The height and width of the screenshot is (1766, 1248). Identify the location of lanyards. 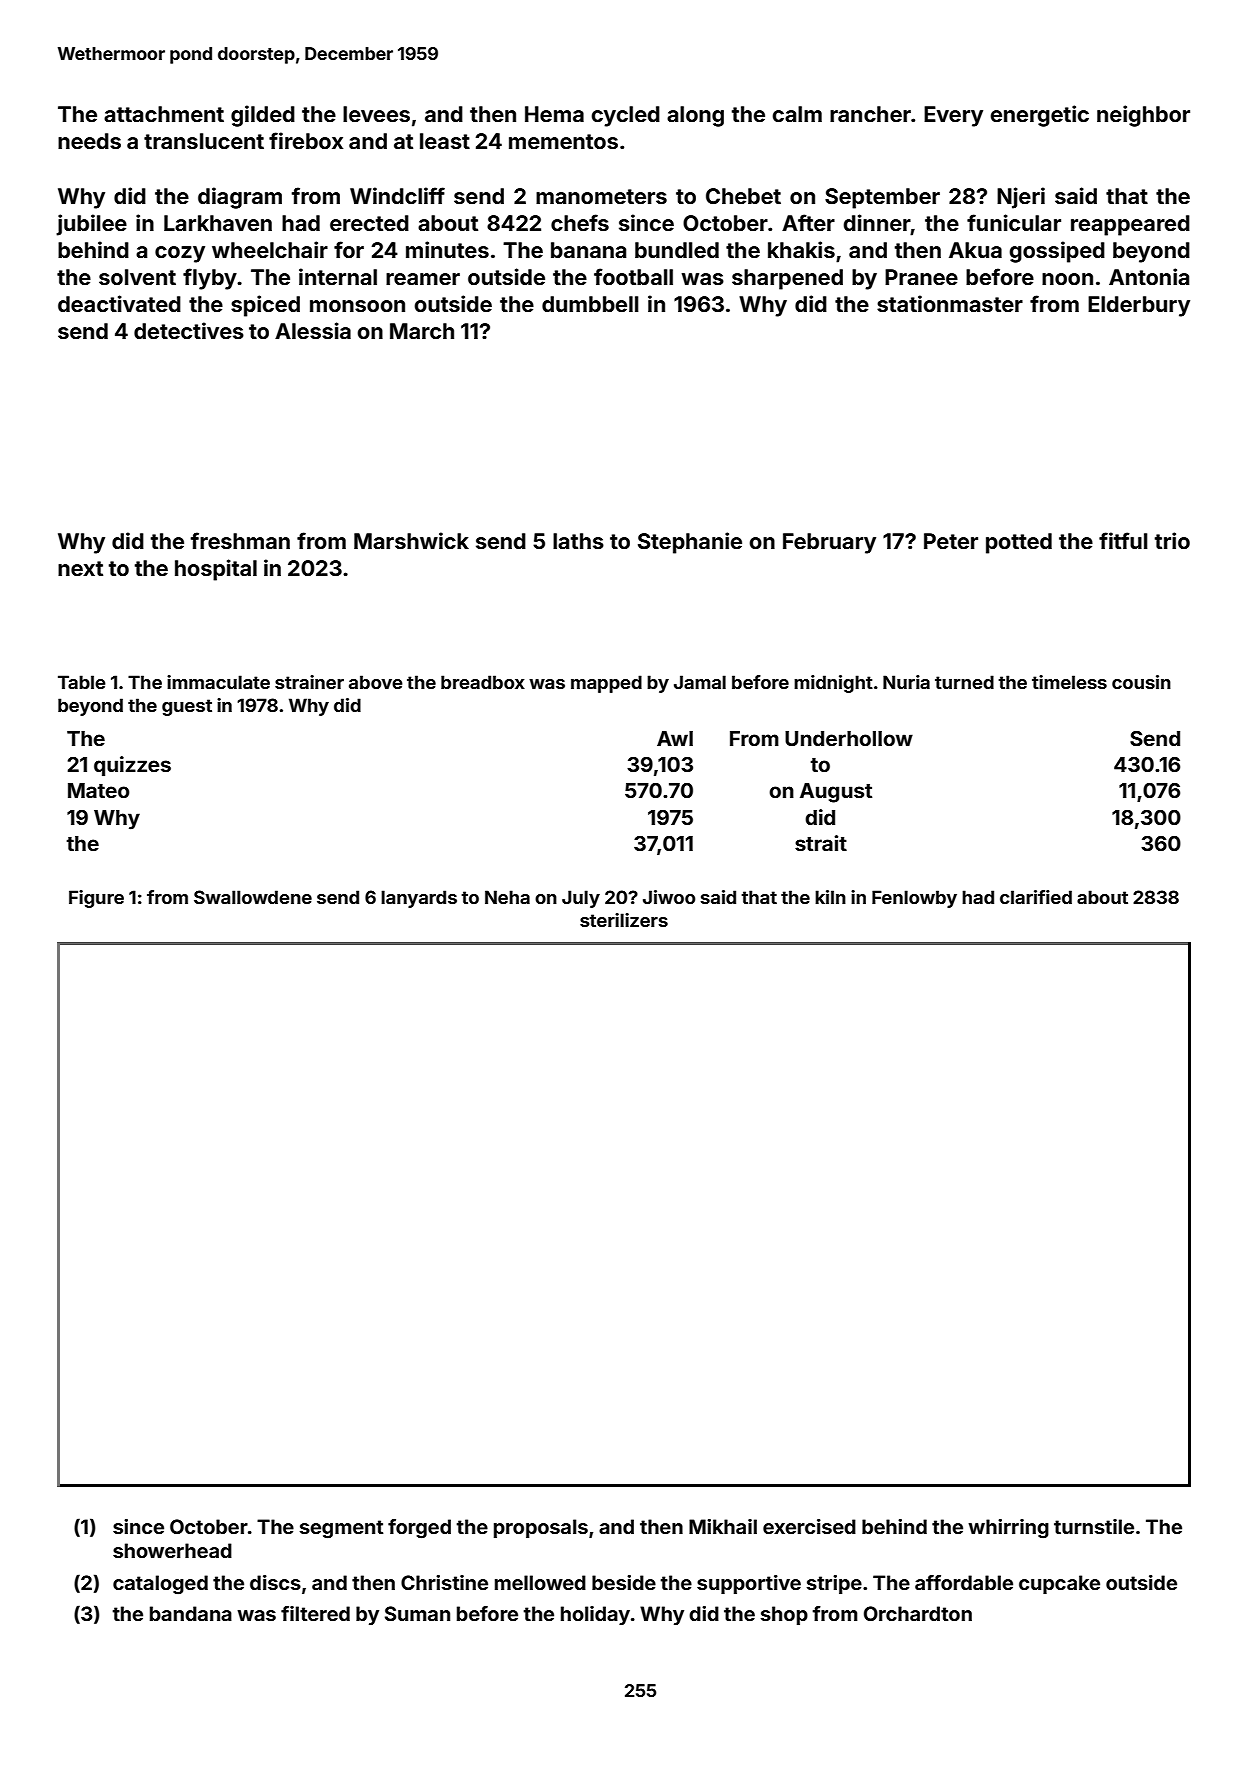
(419, 899).
